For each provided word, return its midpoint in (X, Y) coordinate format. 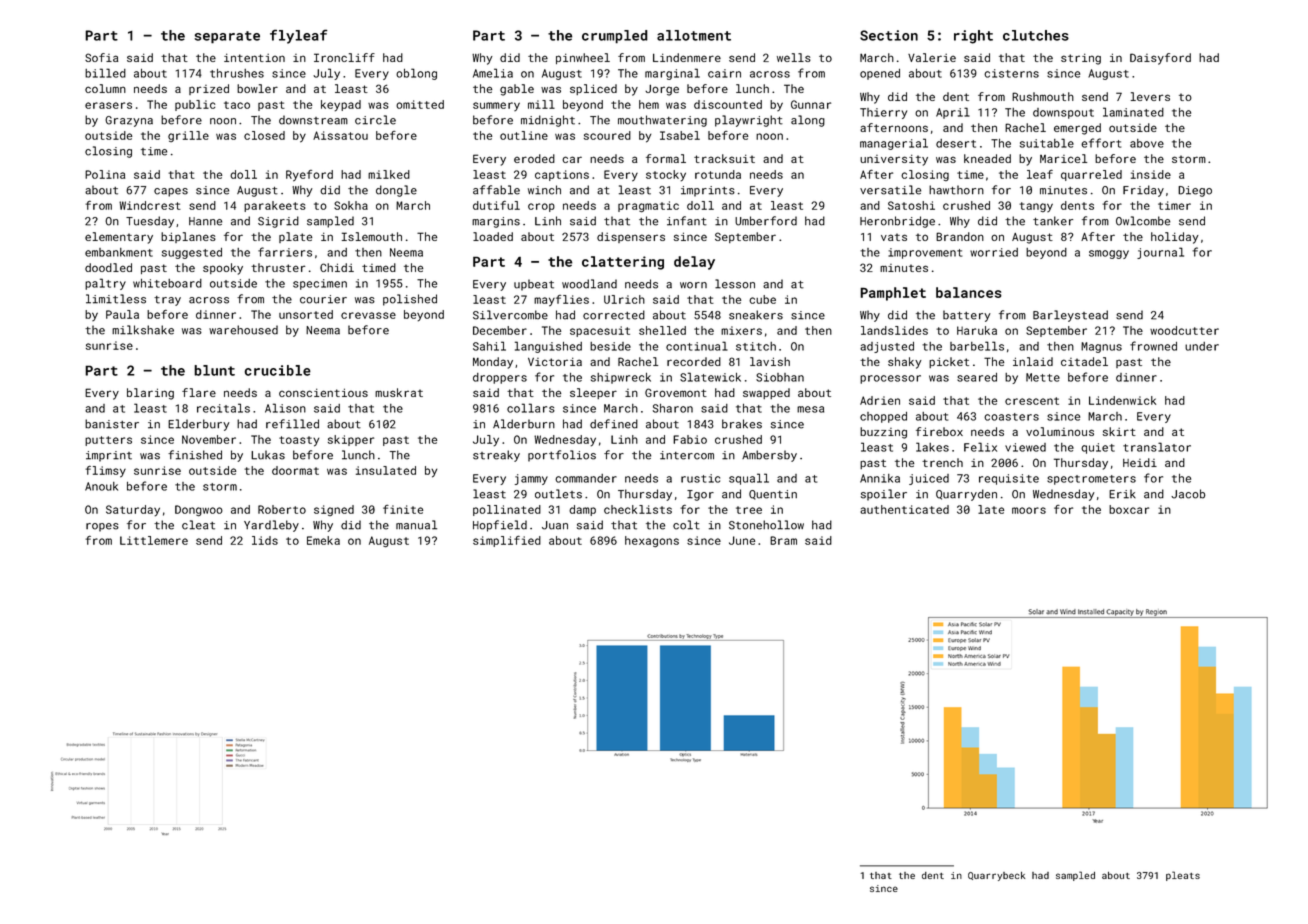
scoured (607, 135)
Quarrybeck (996, 876)
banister (112, 424)
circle (375, 120)
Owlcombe (1143, 221)
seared (977, 377)
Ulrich (624, 299)
